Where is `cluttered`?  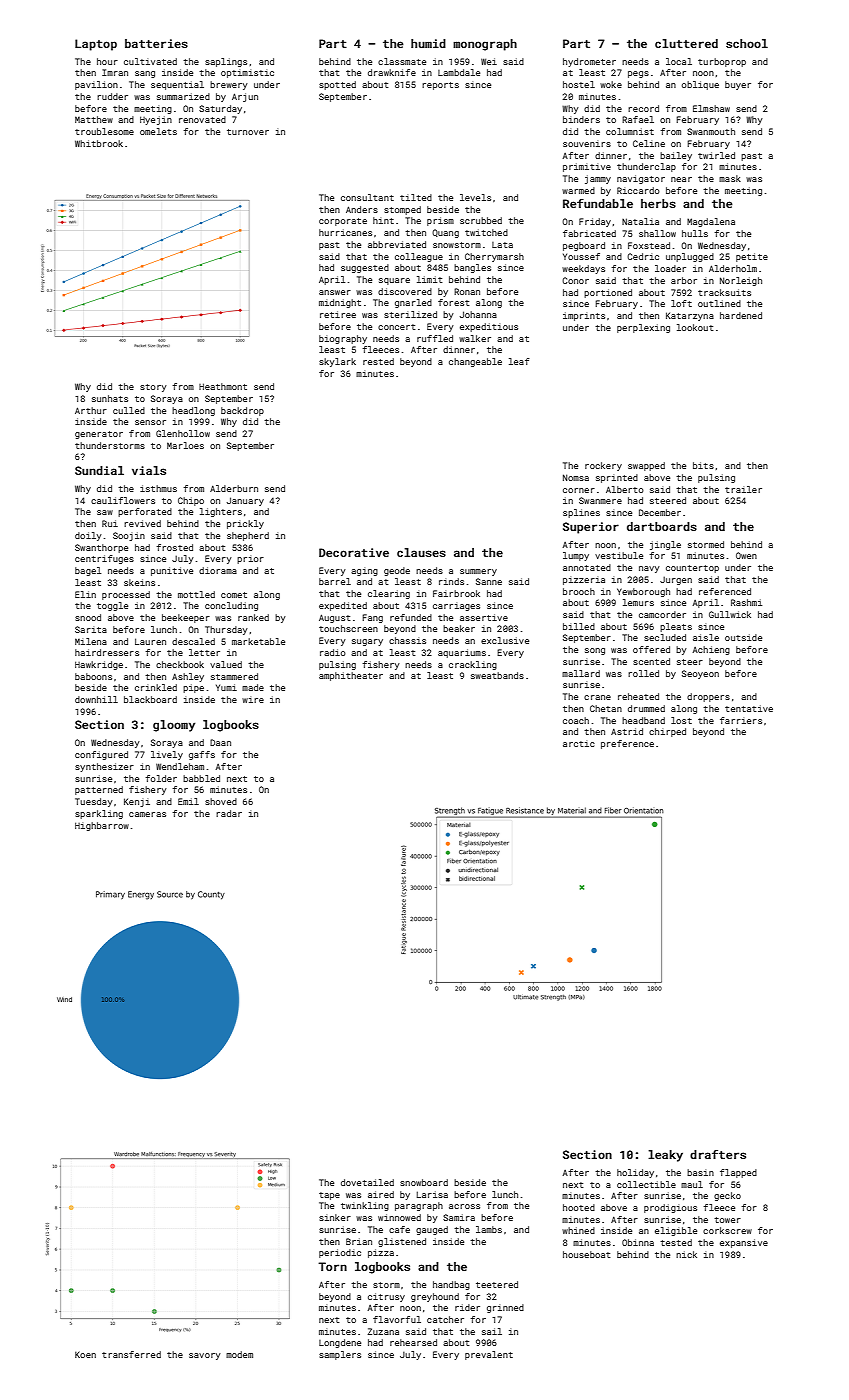
cluttered is located at coordinates (686, 43).
